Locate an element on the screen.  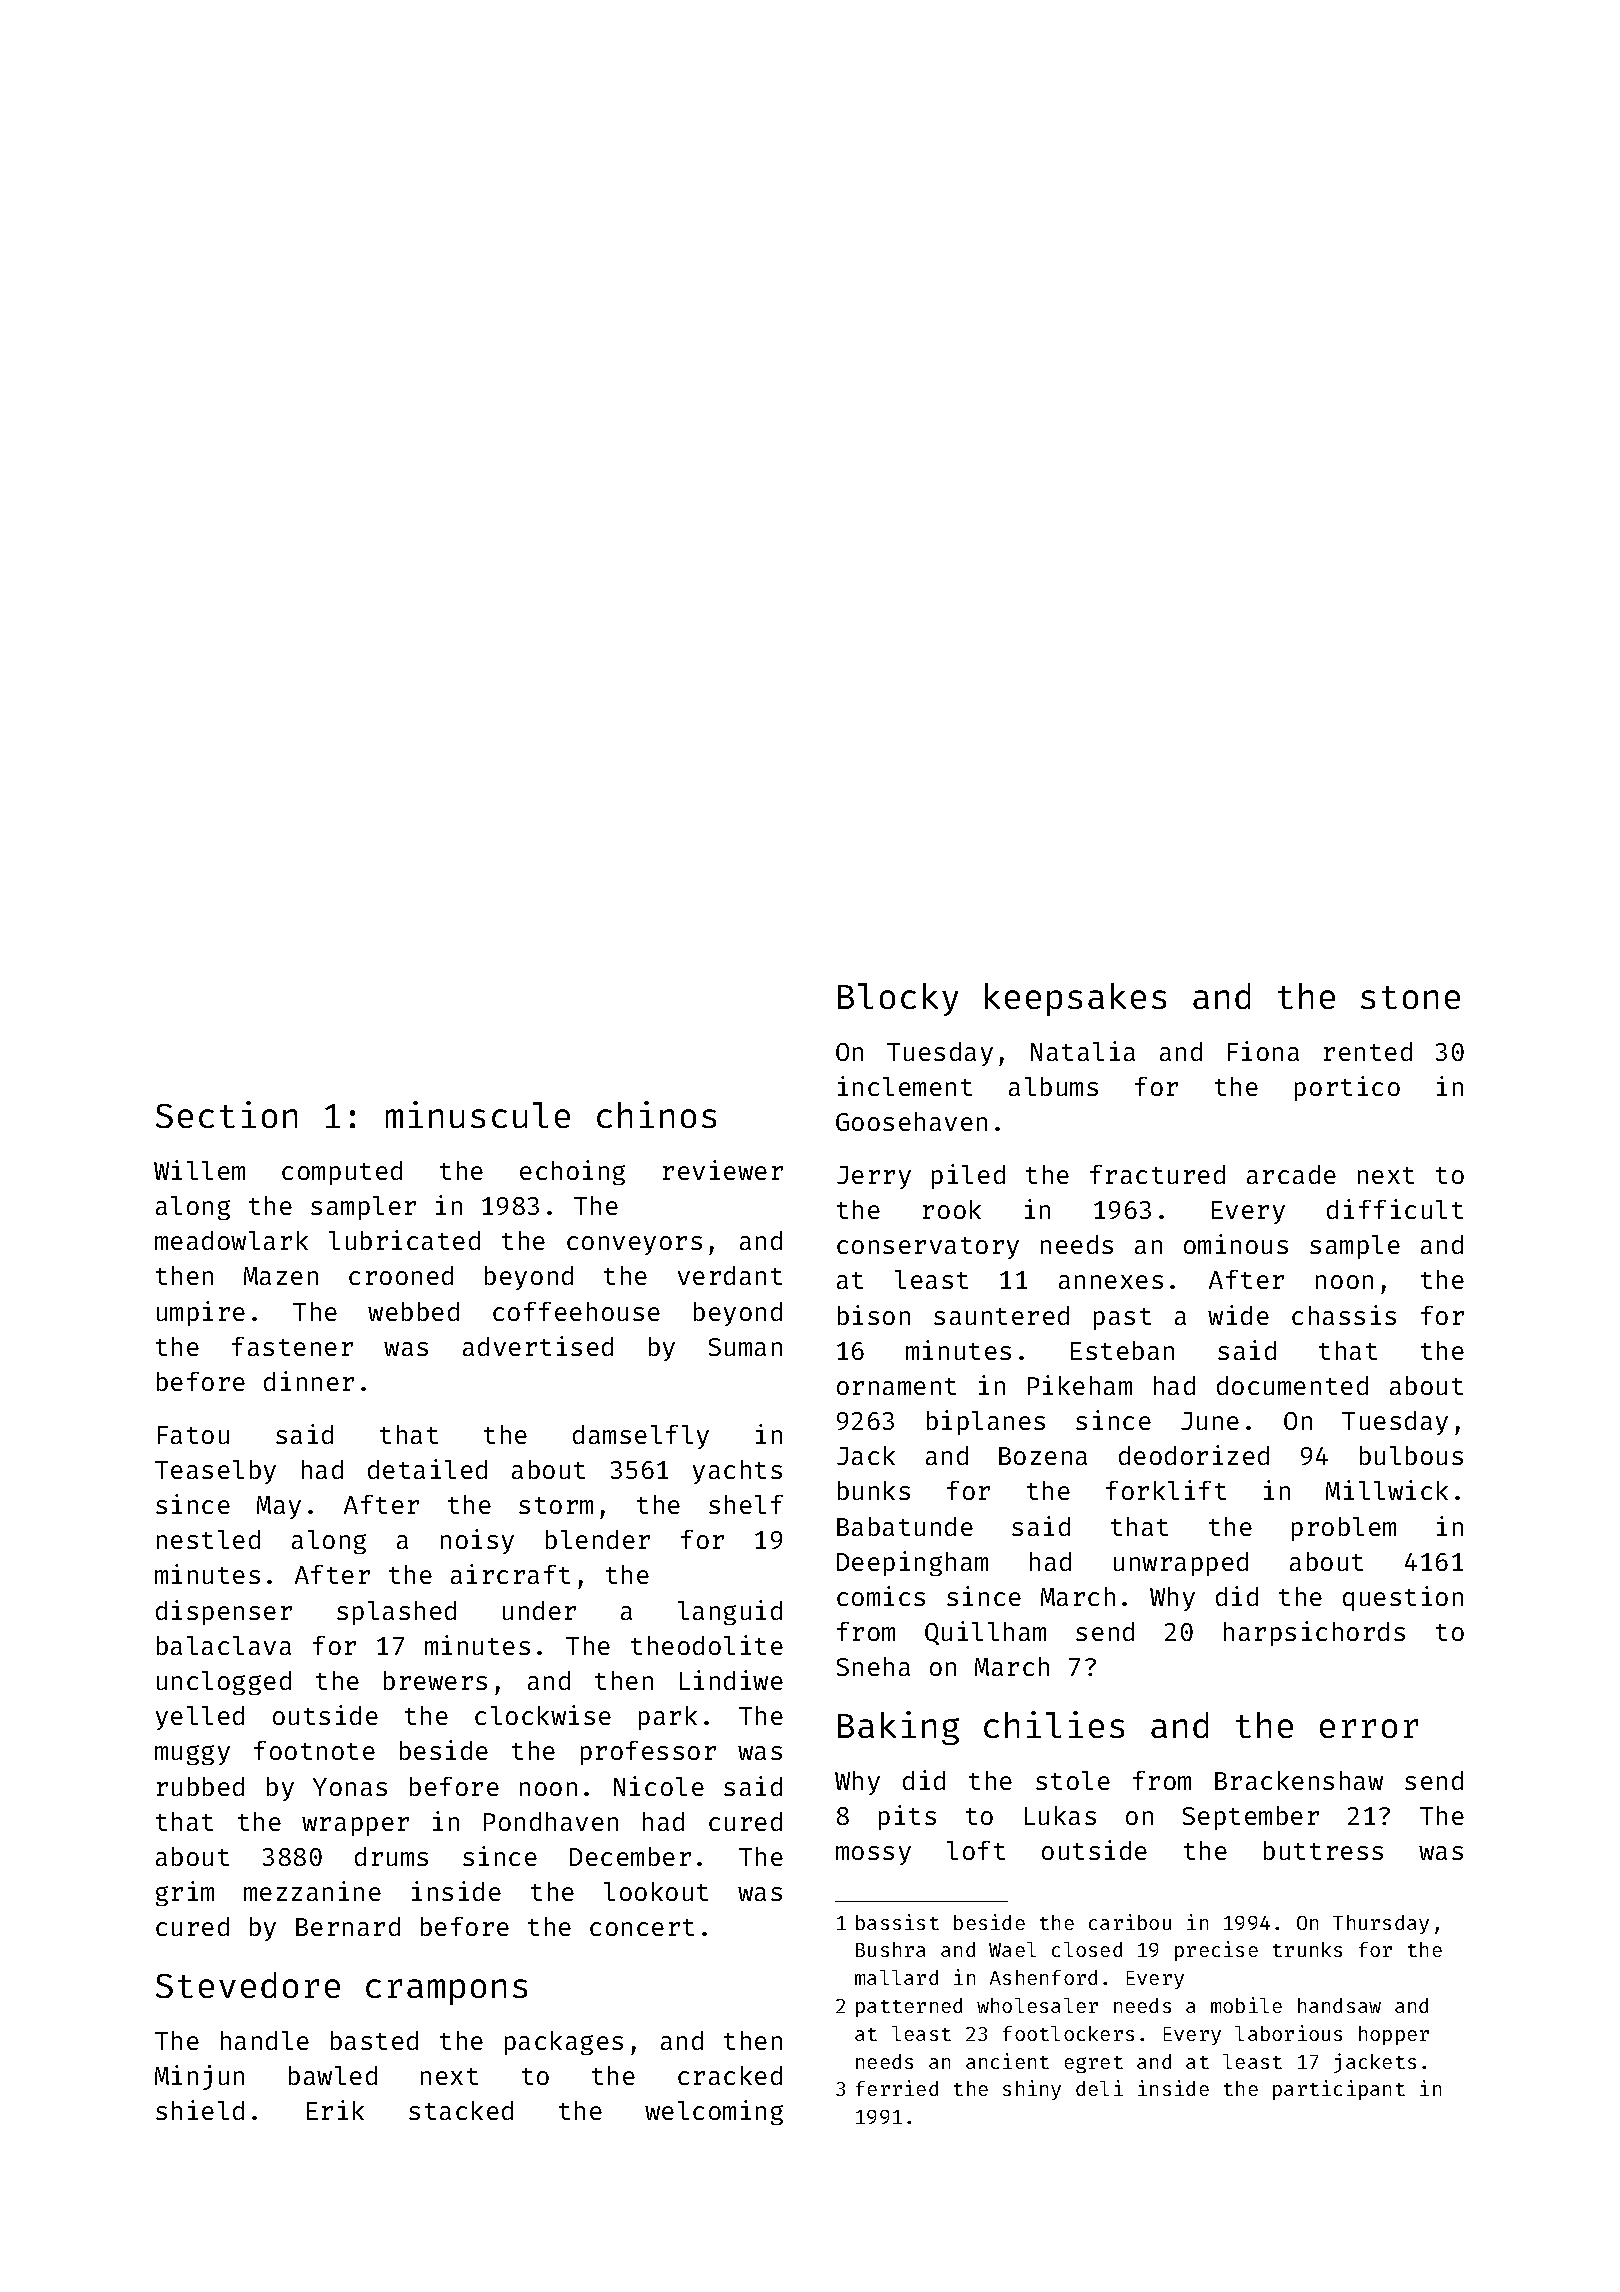
shield is located at coordinates (200, 2110).
